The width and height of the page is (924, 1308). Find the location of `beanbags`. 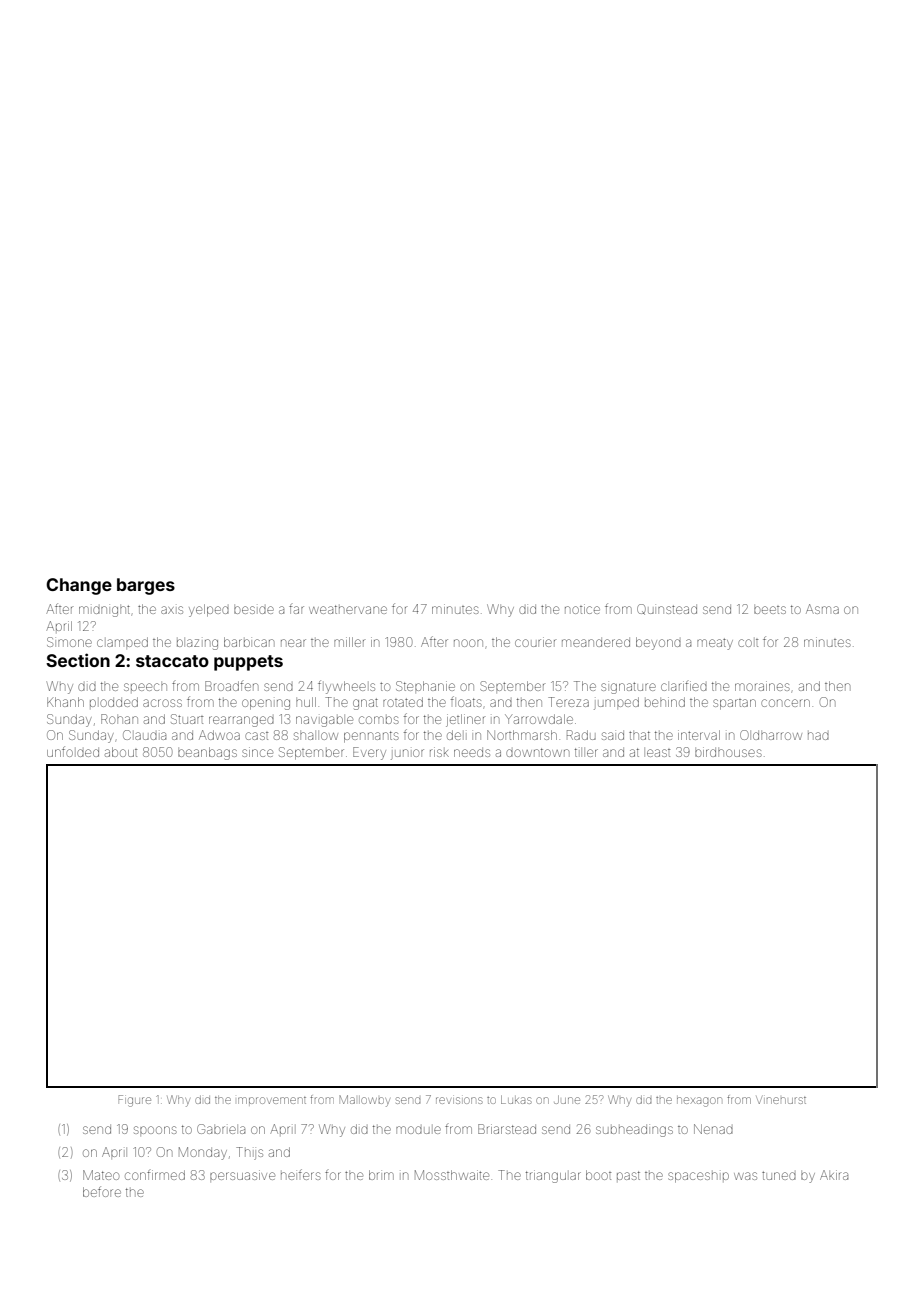

beanbags is located at coordinates (207, 753).
